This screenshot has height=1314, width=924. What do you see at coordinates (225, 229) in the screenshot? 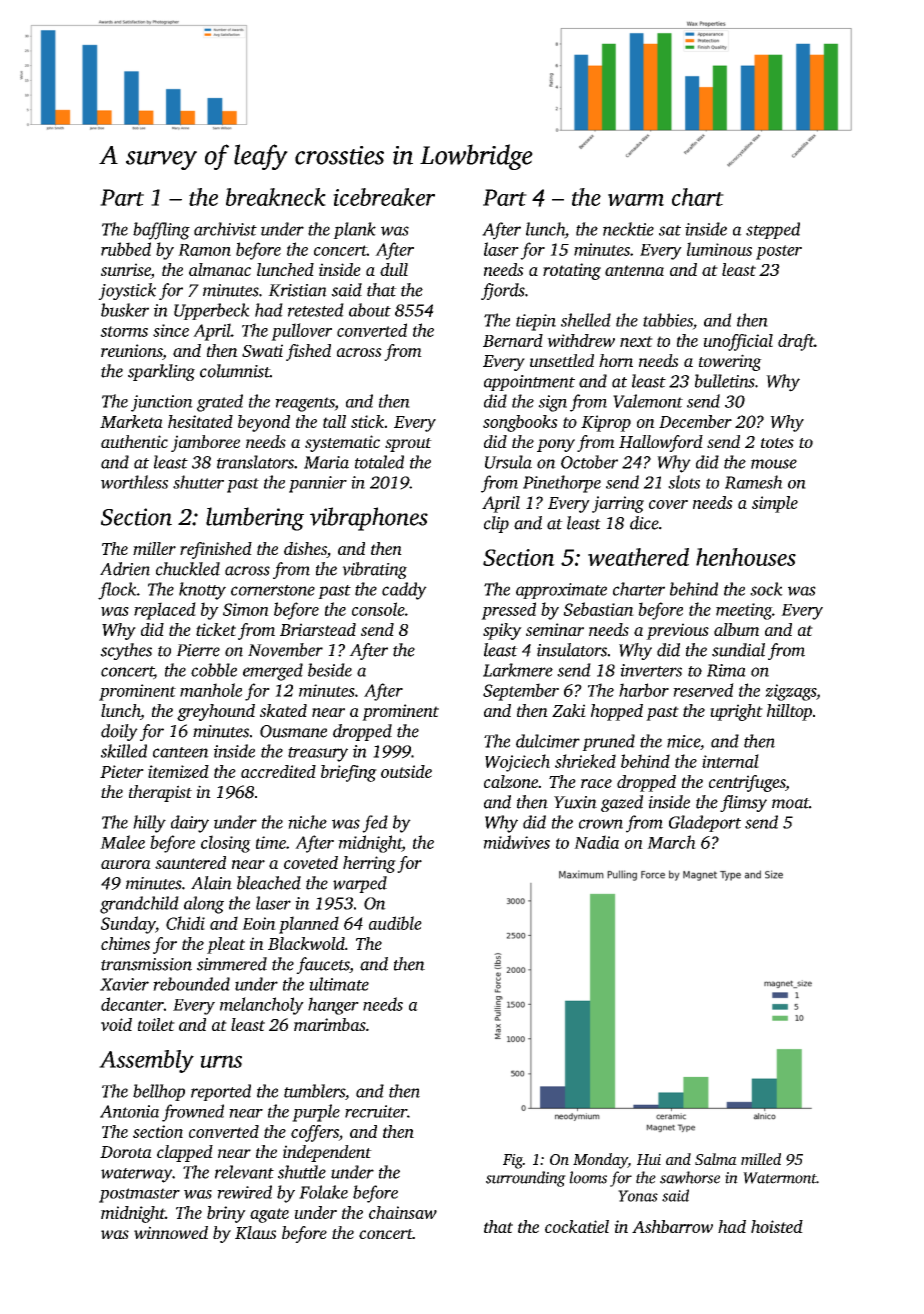
I see `archivist` at bounding box center [225, 229].
